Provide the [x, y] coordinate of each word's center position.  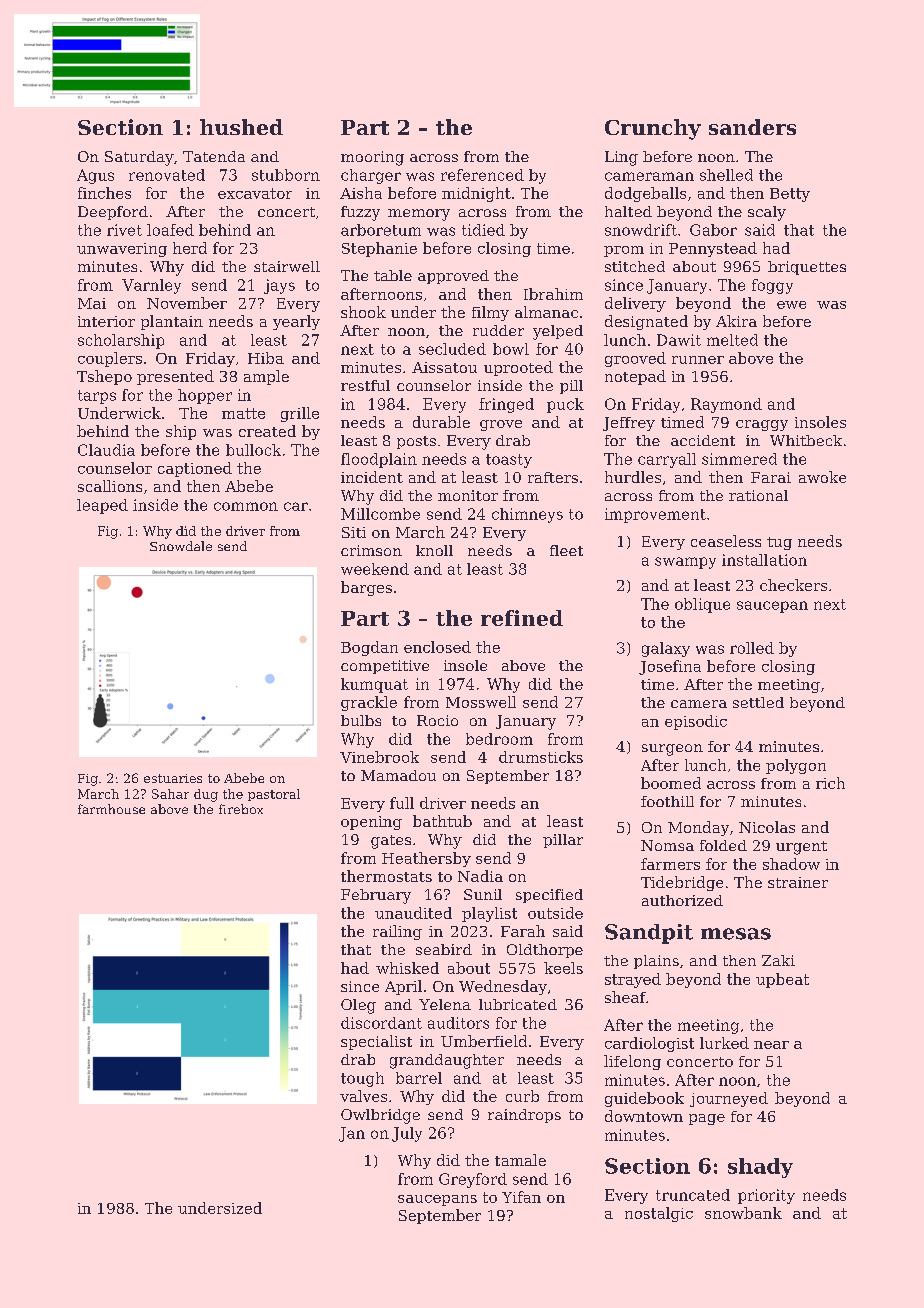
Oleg [358, 1006]
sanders [752, 127]
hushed [241, 127]
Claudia [106, 450]
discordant [381, 1023]
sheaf [625, 997]
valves [363, 1096]
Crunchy [653, 129]
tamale [520, 1160]
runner [698, 360]
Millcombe [380, 514]
